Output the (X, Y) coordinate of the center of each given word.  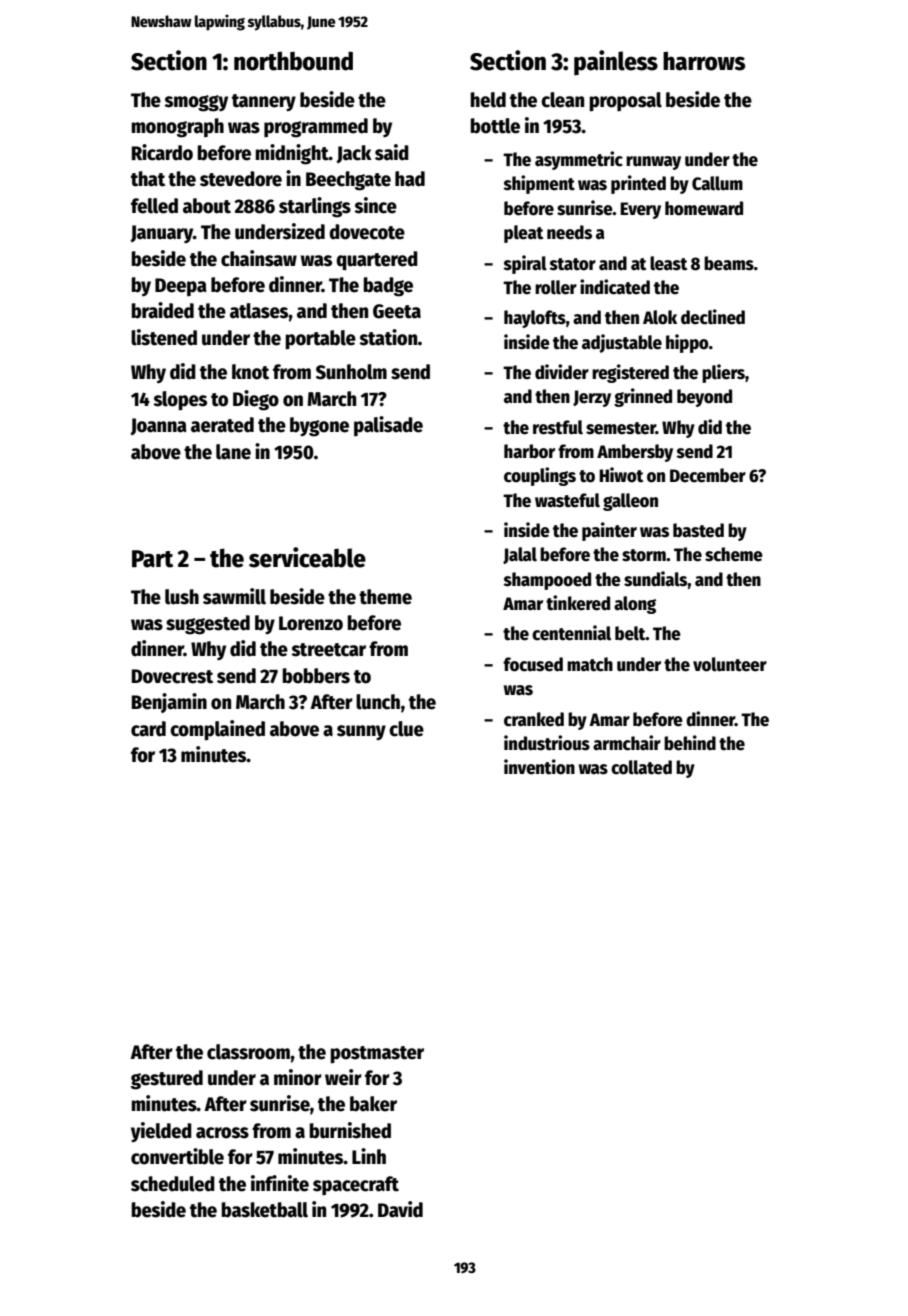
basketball (264, 1210)
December (708, 475)
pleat (523, 234)
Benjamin (169, 703)
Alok (660, 317)
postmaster (377, 1055)
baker (373, 1104)
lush (182, 597)
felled (154, 206)
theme (385, 597)
